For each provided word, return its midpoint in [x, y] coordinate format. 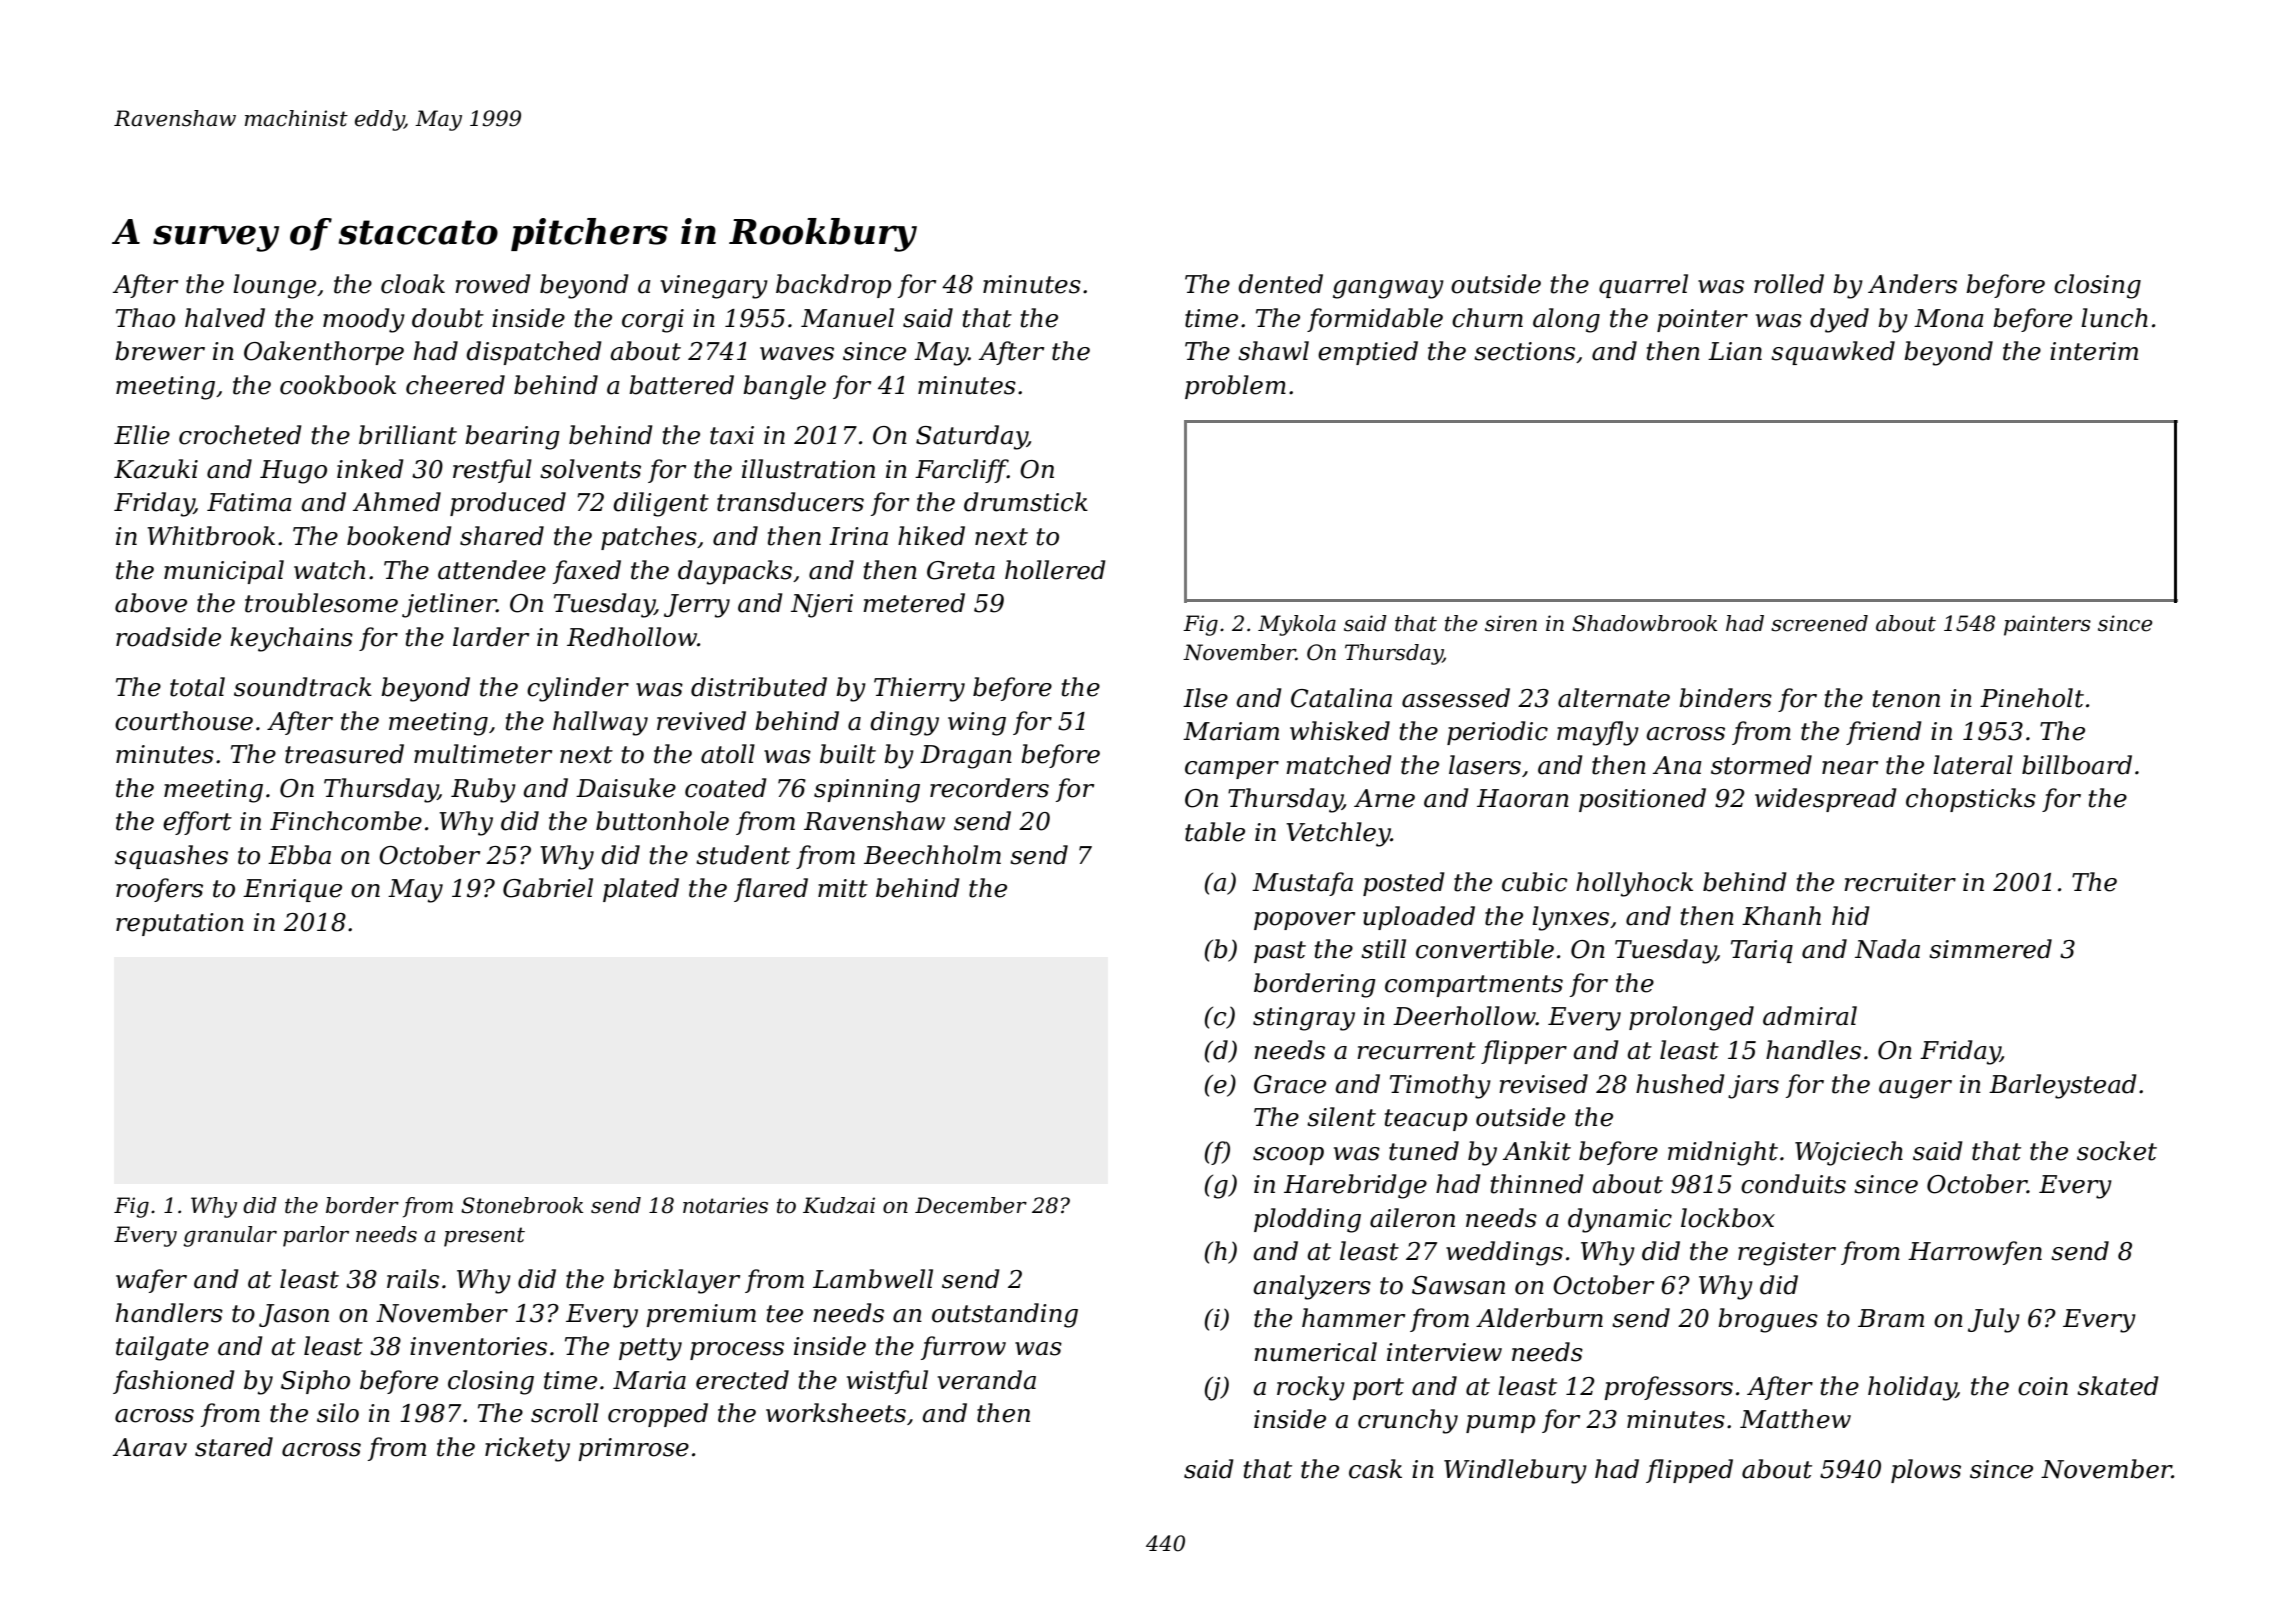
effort [197, 823]
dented [1280, 284]
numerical [1315, 1352]
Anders [1912, 284]
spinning [867, 791]
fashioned [174, 1382]
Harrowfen [1975, 1253]
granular [230, 1236]
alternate [1614, 698]
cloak [413, 284]
